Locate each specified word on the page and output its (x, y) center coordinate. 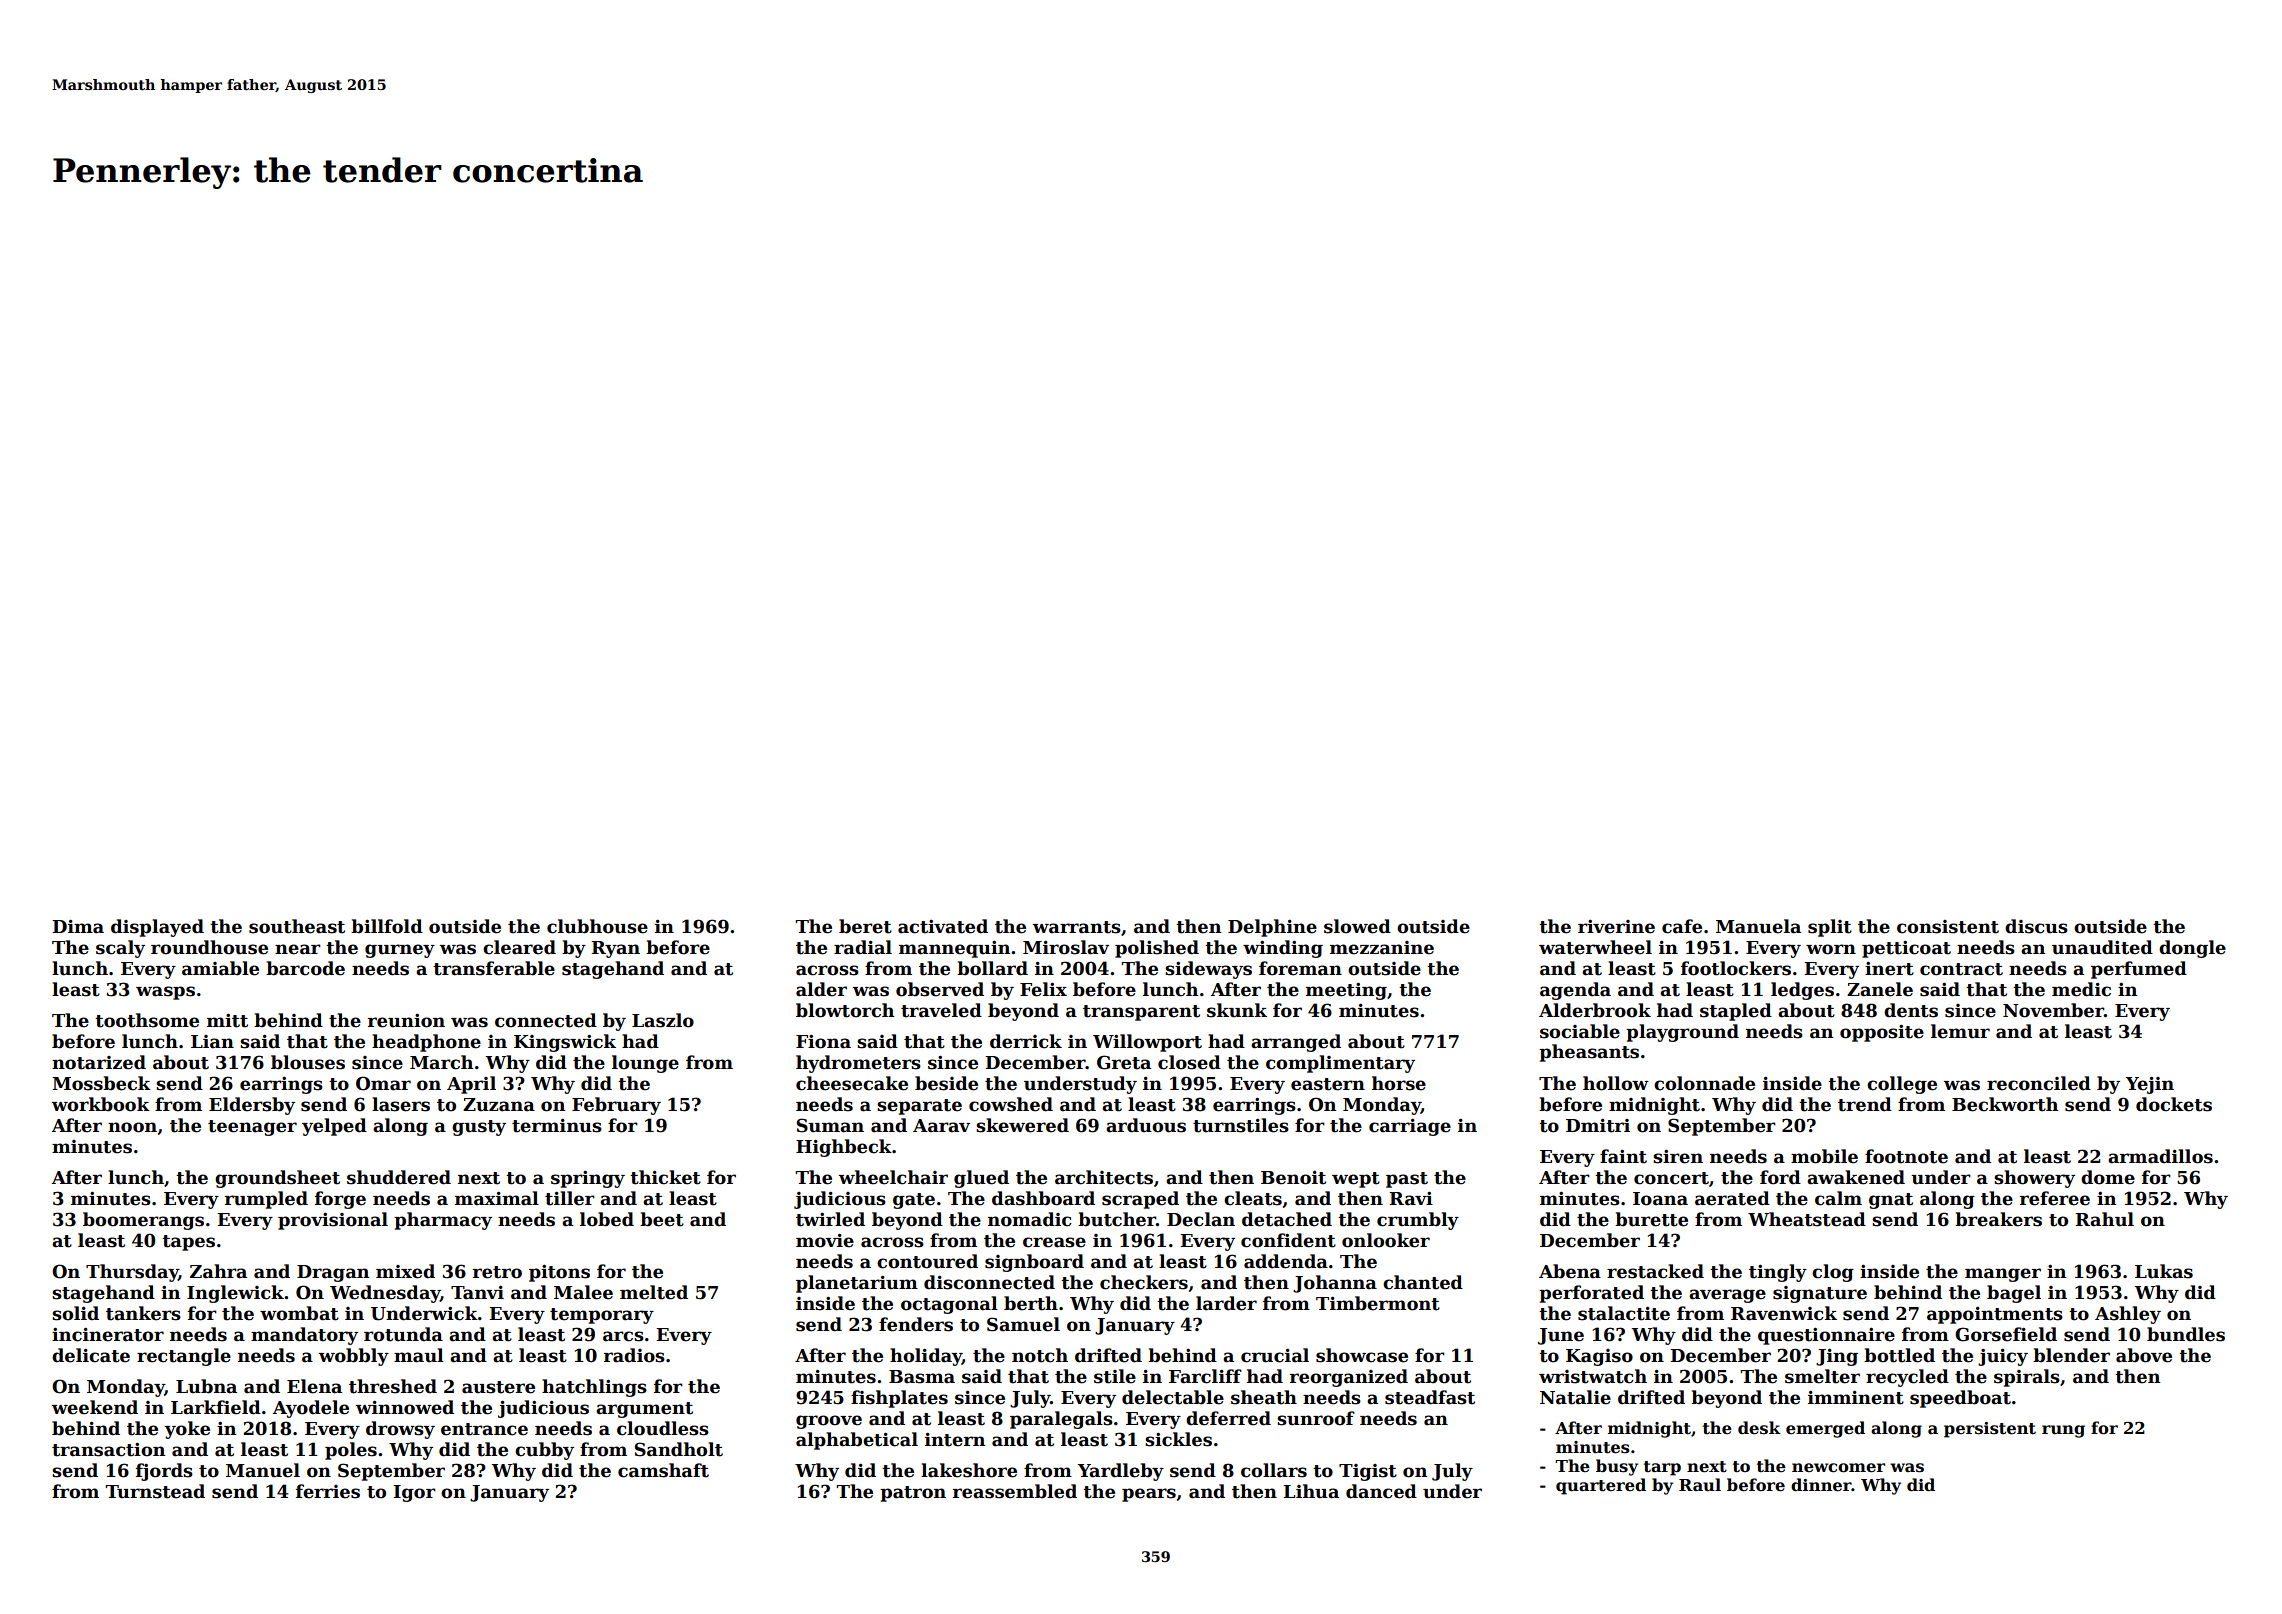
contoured (927, 1261)
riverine (1616, 927)
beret (865, 926)
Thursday (132, 1273)
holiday (926, 1357)
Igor (414, 1493)
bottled (1899, 1355)
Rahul (2104, 1219)
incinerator (108, 1335)
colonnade (1704, 1083)
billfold (387, 926)
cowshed (1011, 1104)
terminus (557, 1126)
